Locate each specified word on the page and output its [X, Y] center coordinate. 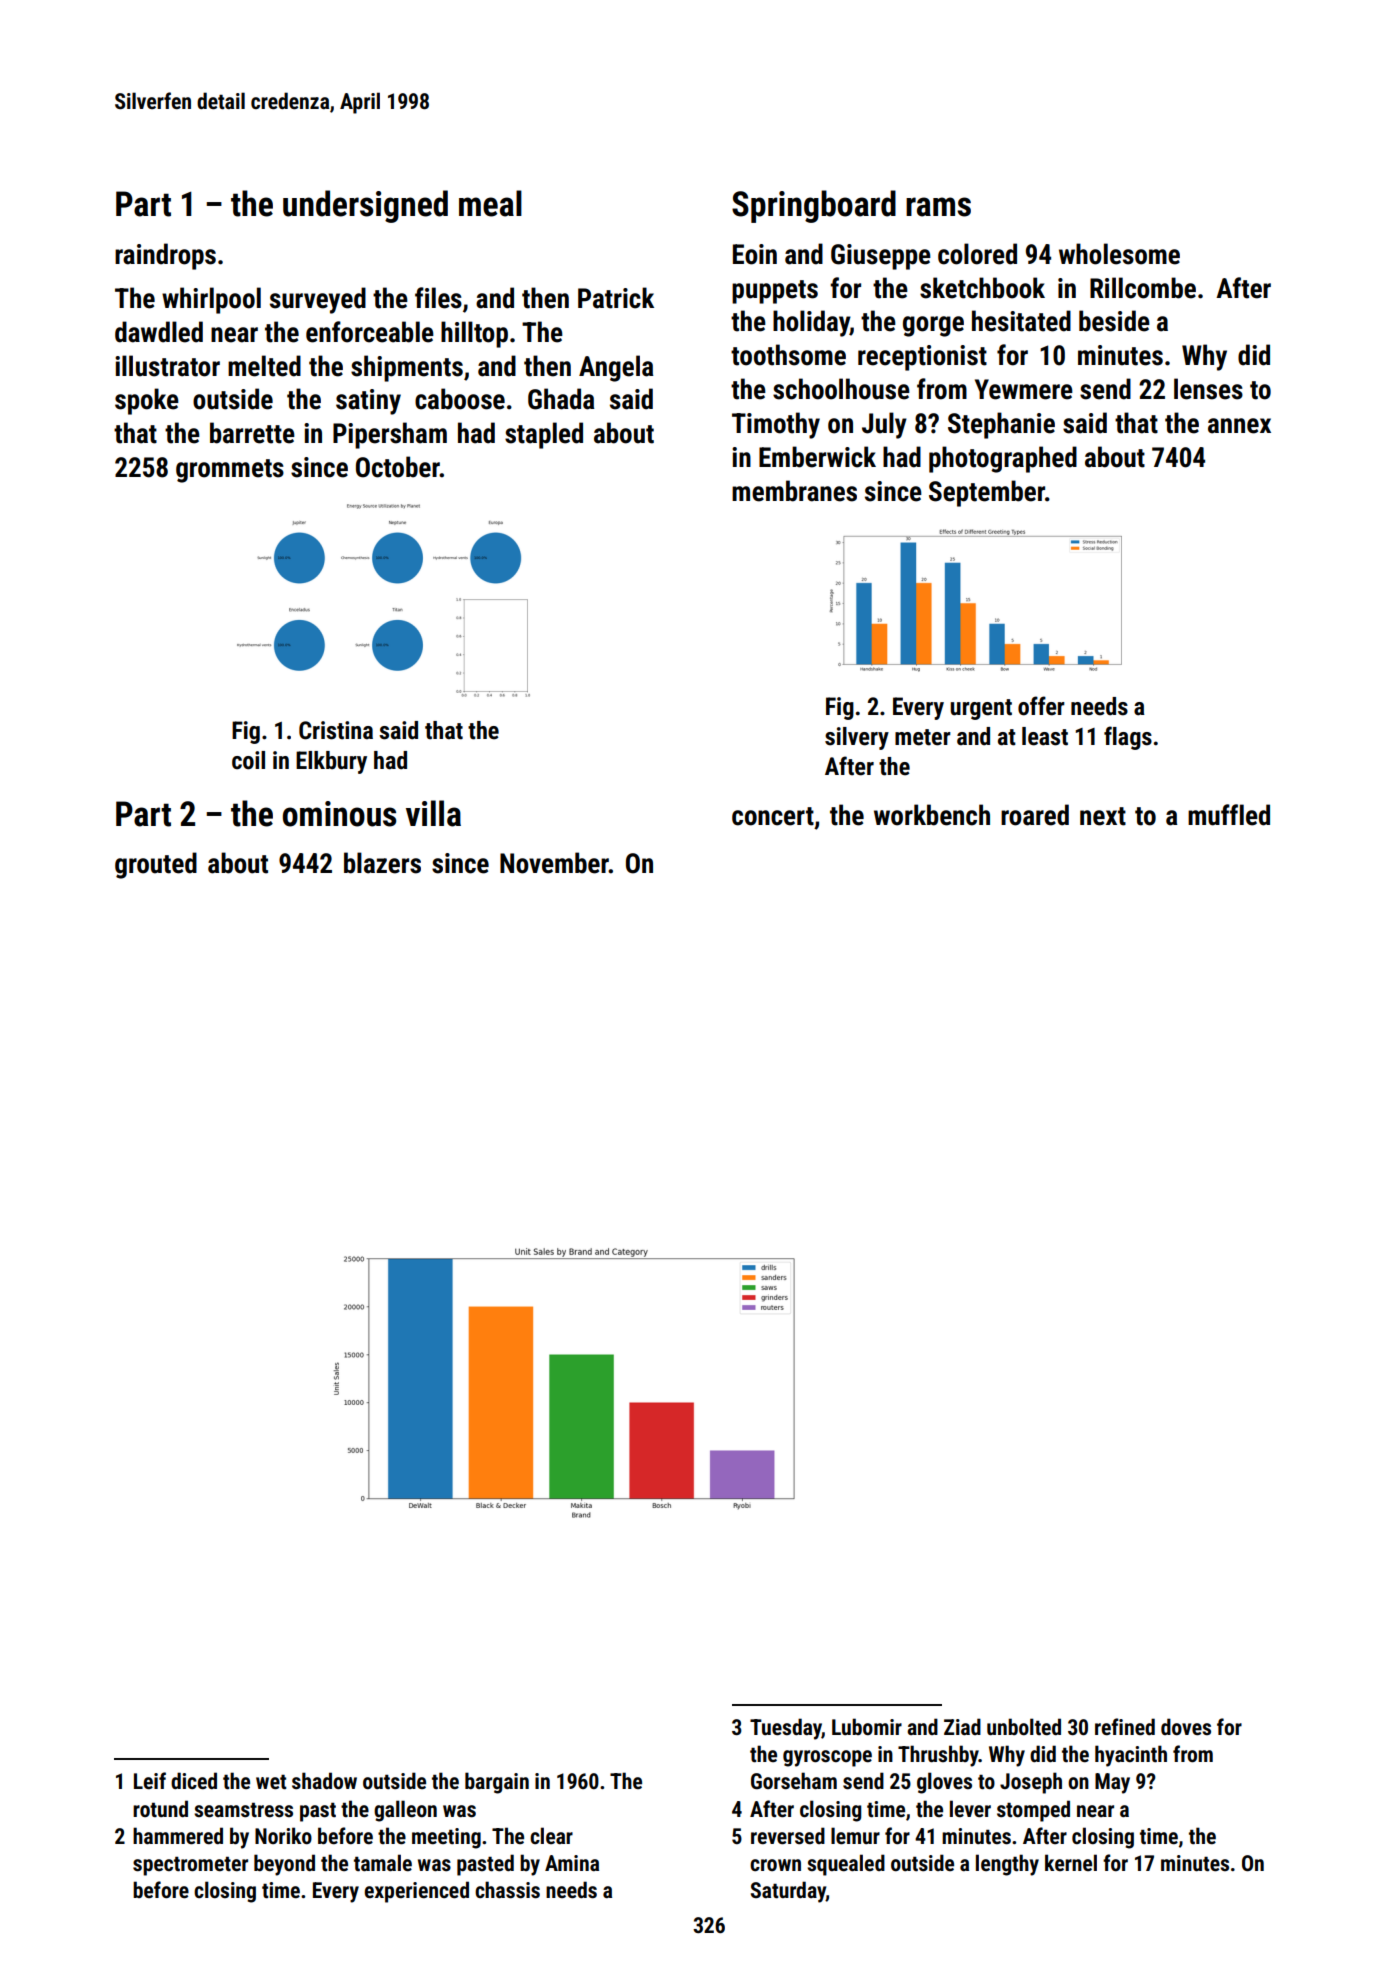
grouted [156, 865]
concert [773, 816]
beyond [284, 1865]
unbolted [1024, 1727]
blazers [382, 863]
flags [1128, 738]
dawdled [159, 332]
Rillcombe [1143, 288]
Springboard [814, 206]
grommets [230, 471]
